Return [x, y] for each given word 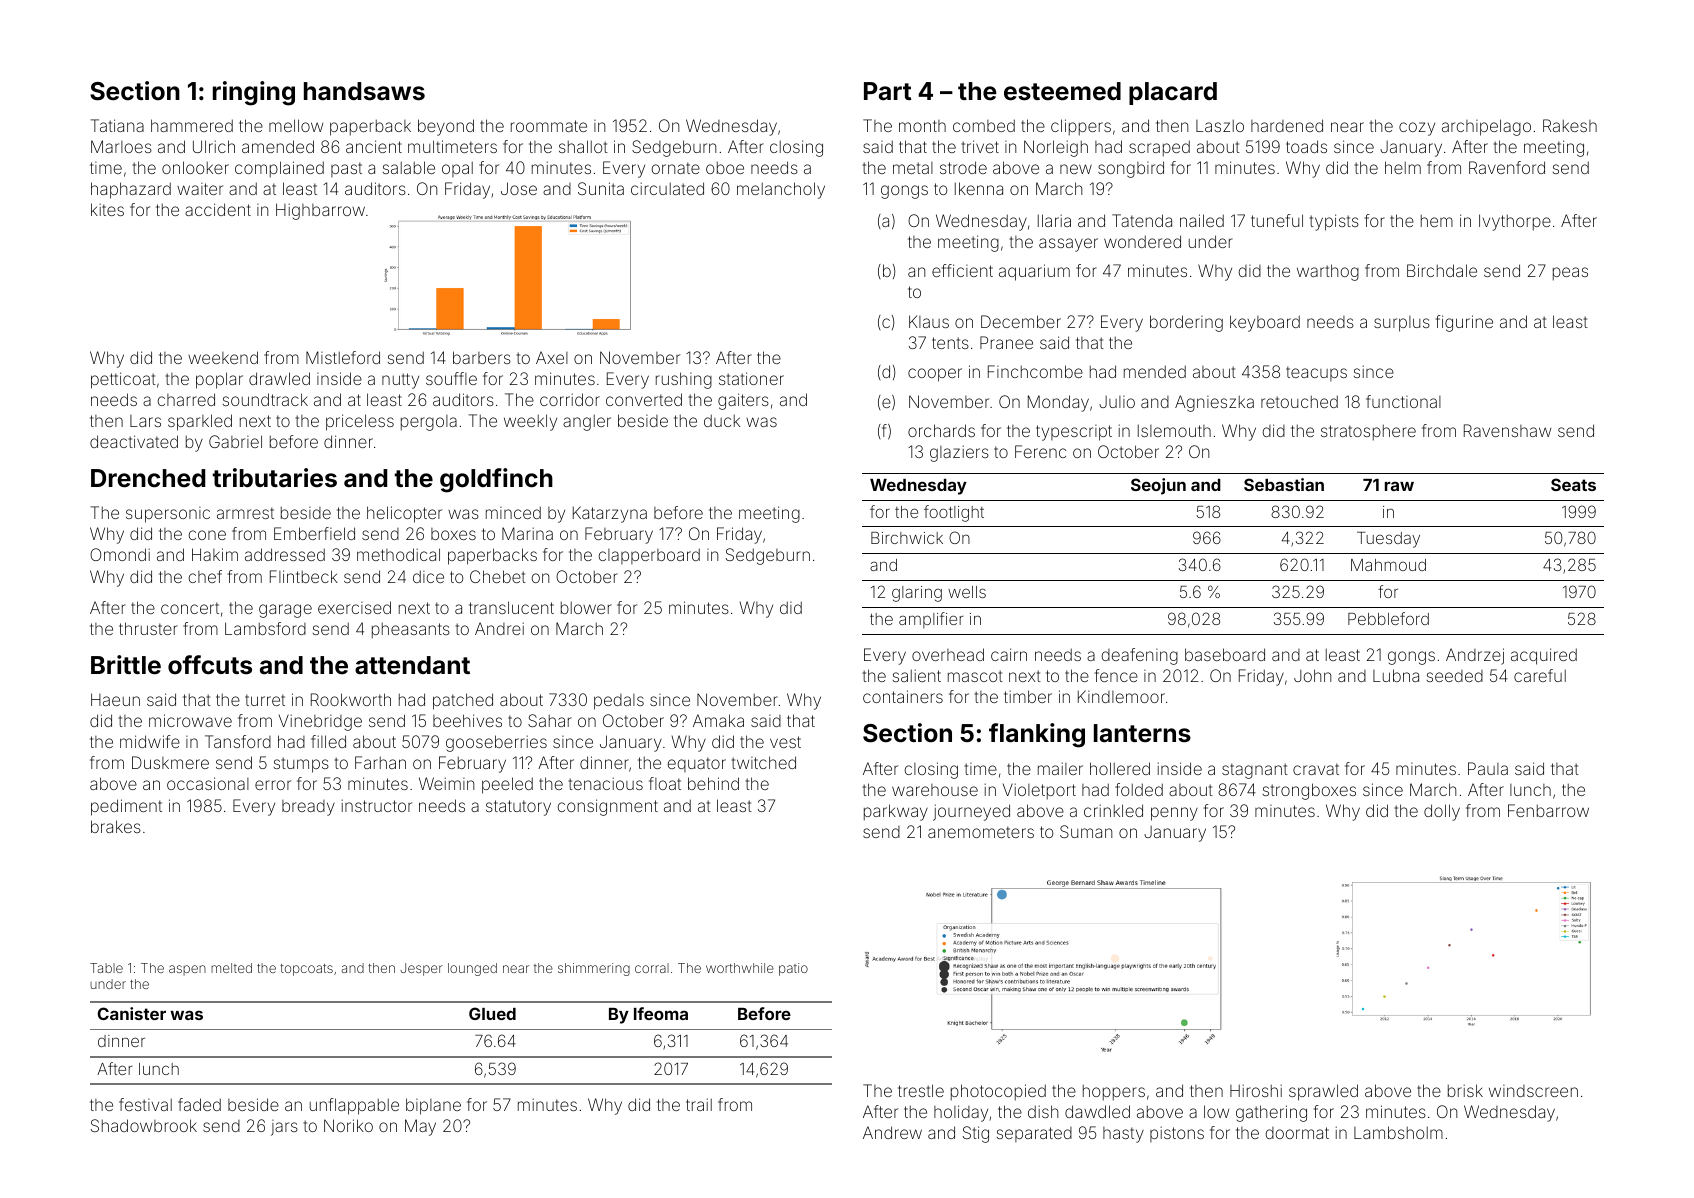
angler [587, 423]
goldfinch [496, 480]
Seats [1573, 484]
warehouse [935, 790]
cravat [1316, 769]
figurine [1464, 323]
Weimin [446, 783]
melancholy [781, 190]
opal [457, 169]
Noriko [348, 1125]
